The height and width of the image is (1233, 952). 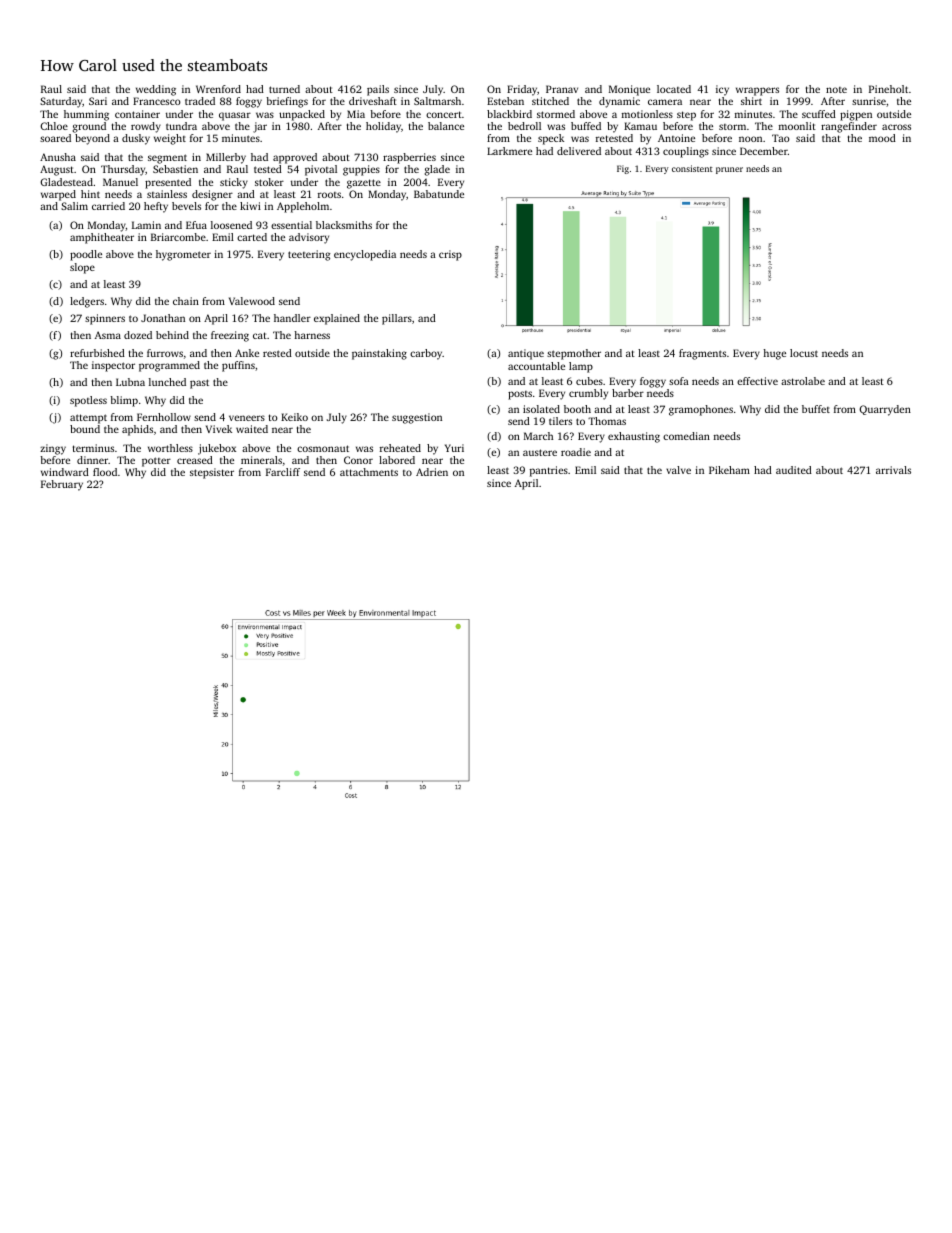 I want to click on consistent, so click(x=692, y=168).
